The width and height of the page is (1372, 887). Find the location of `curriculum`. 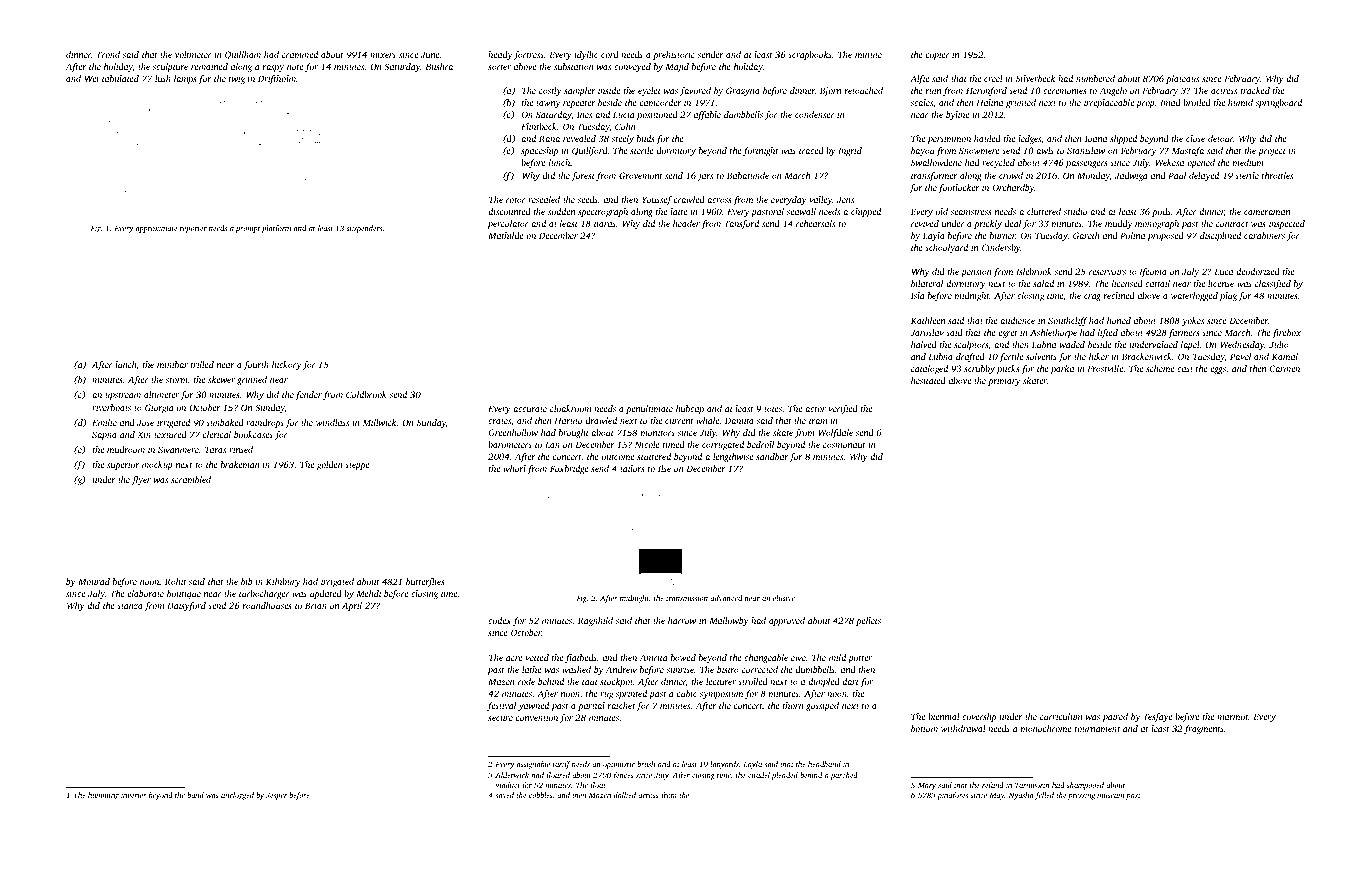

curriculum is located at coordinates (1061, 716).
